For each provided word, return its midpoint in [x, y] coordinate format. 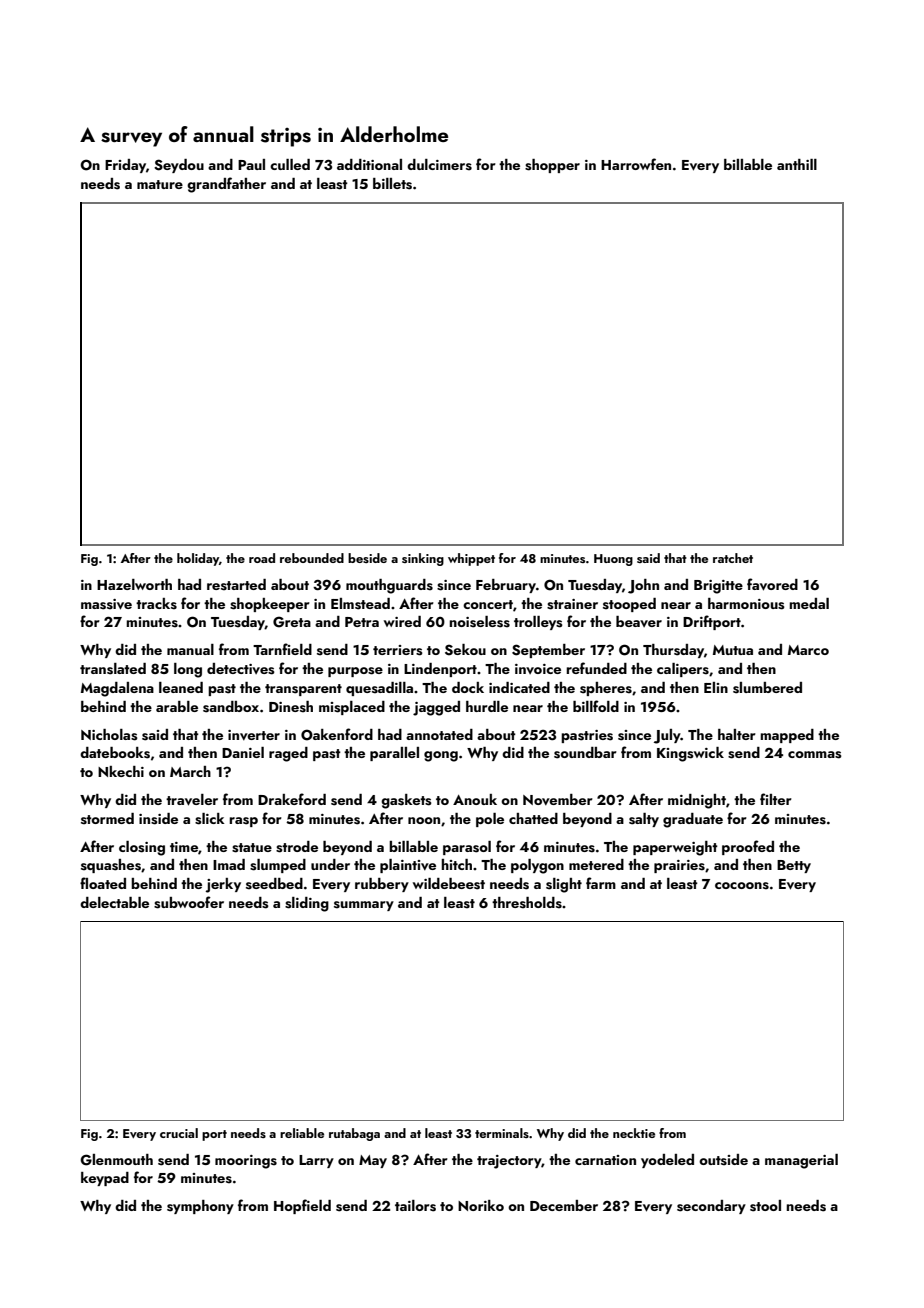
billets [392, 184]
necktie [634, 1133]
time [184, 847]
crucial [179, 1133]
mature [160, 184]
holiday [198, 559]
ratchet [733, 558]
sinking [423, 559]
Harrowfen [636, 164]
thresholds [527, 903]
